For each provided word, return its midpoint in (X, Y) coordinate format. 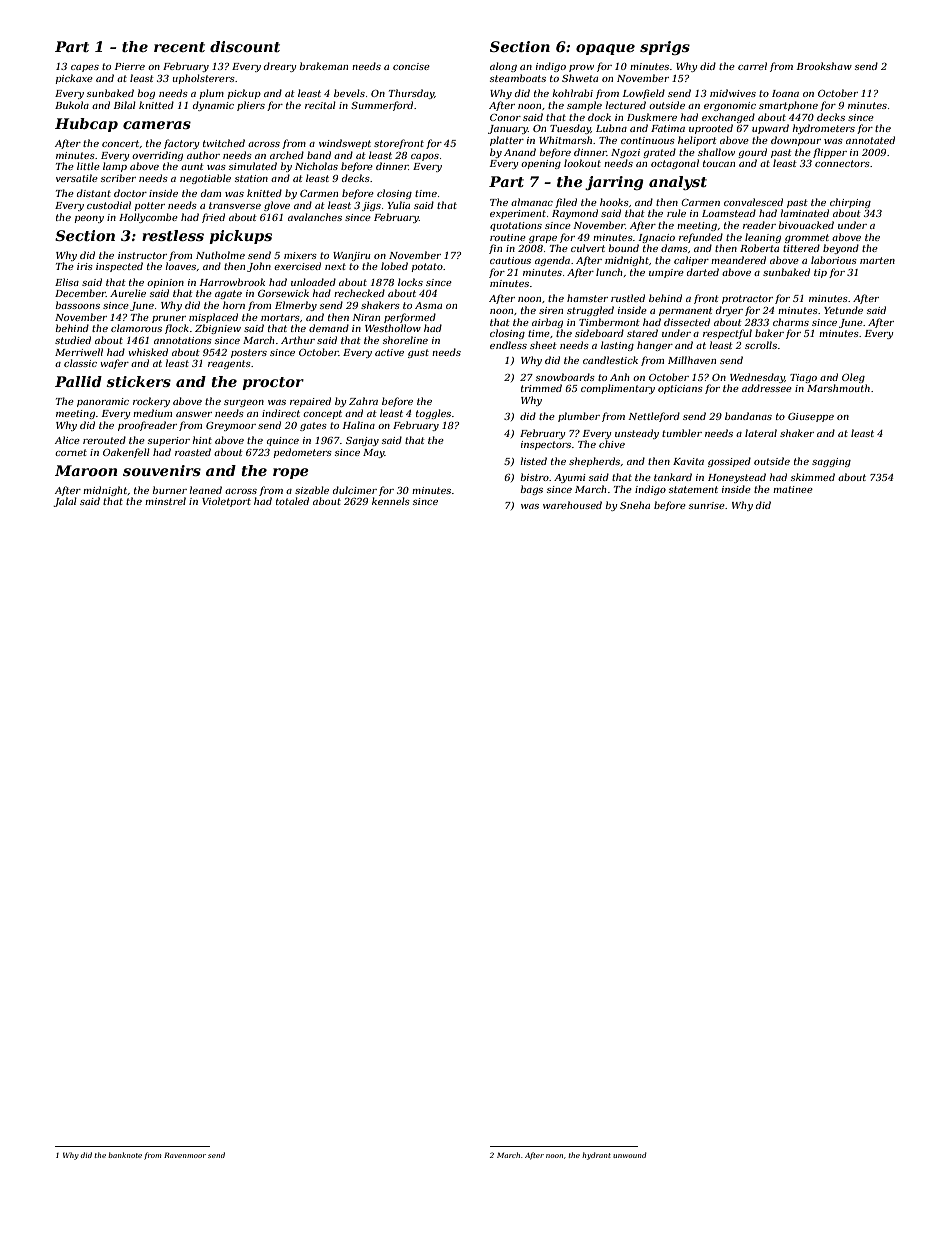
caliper (691, 261)
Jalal (65, 502)
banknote (125, 1155)
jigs (371, 206)
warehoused (572, 505)
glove (277, 206)
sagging (831, 462)
